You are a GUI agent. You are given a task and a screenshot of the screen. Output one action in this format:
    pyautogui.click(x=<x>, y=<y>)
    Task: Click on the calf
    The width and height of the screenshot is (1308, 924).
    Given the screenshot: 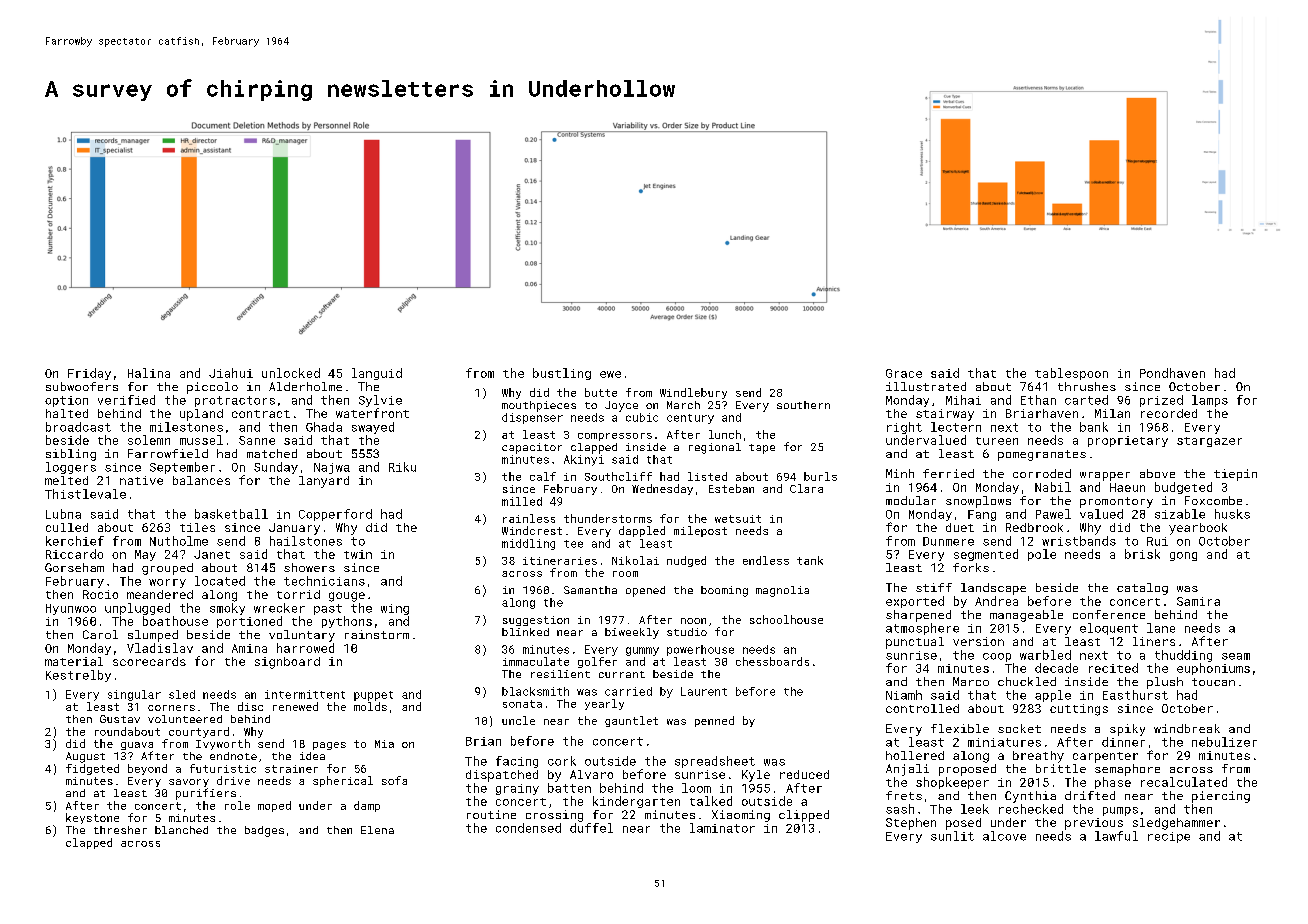 What is the action you would take?
    pyautogui.click(x=543, y=476)
